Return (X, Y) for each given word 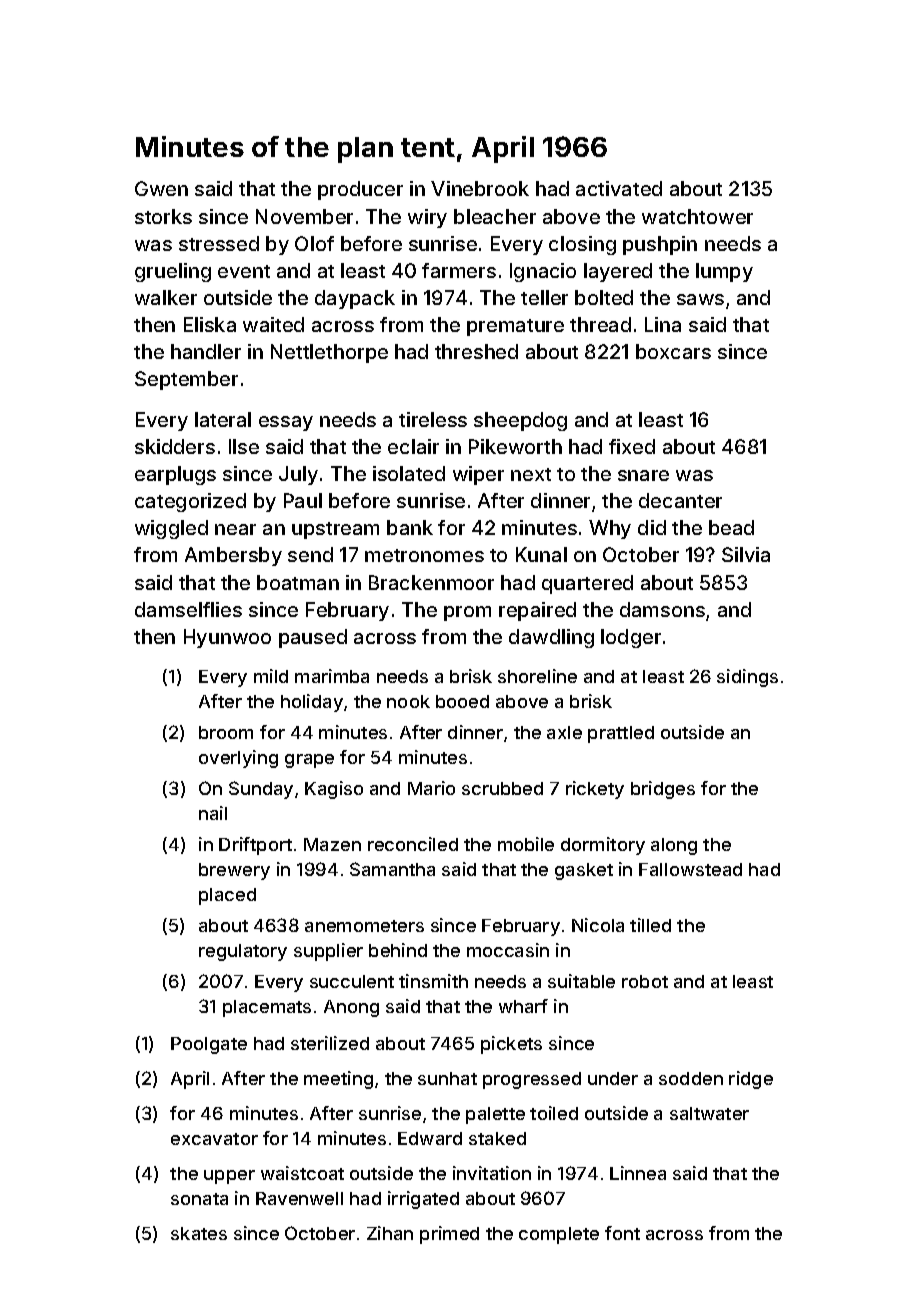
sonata (199, 1199)
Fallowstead (690, 869)
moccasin (508, 950)
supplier (328, 952)
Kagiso (334, 790)
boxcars (673, 351)
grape (309, 761)
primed (449, 1235)
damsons (662, 609)
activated (619, 188)
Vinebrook (480, 188)
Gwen (161, 188)
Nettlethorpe (329, 353)
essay (286, 423)
